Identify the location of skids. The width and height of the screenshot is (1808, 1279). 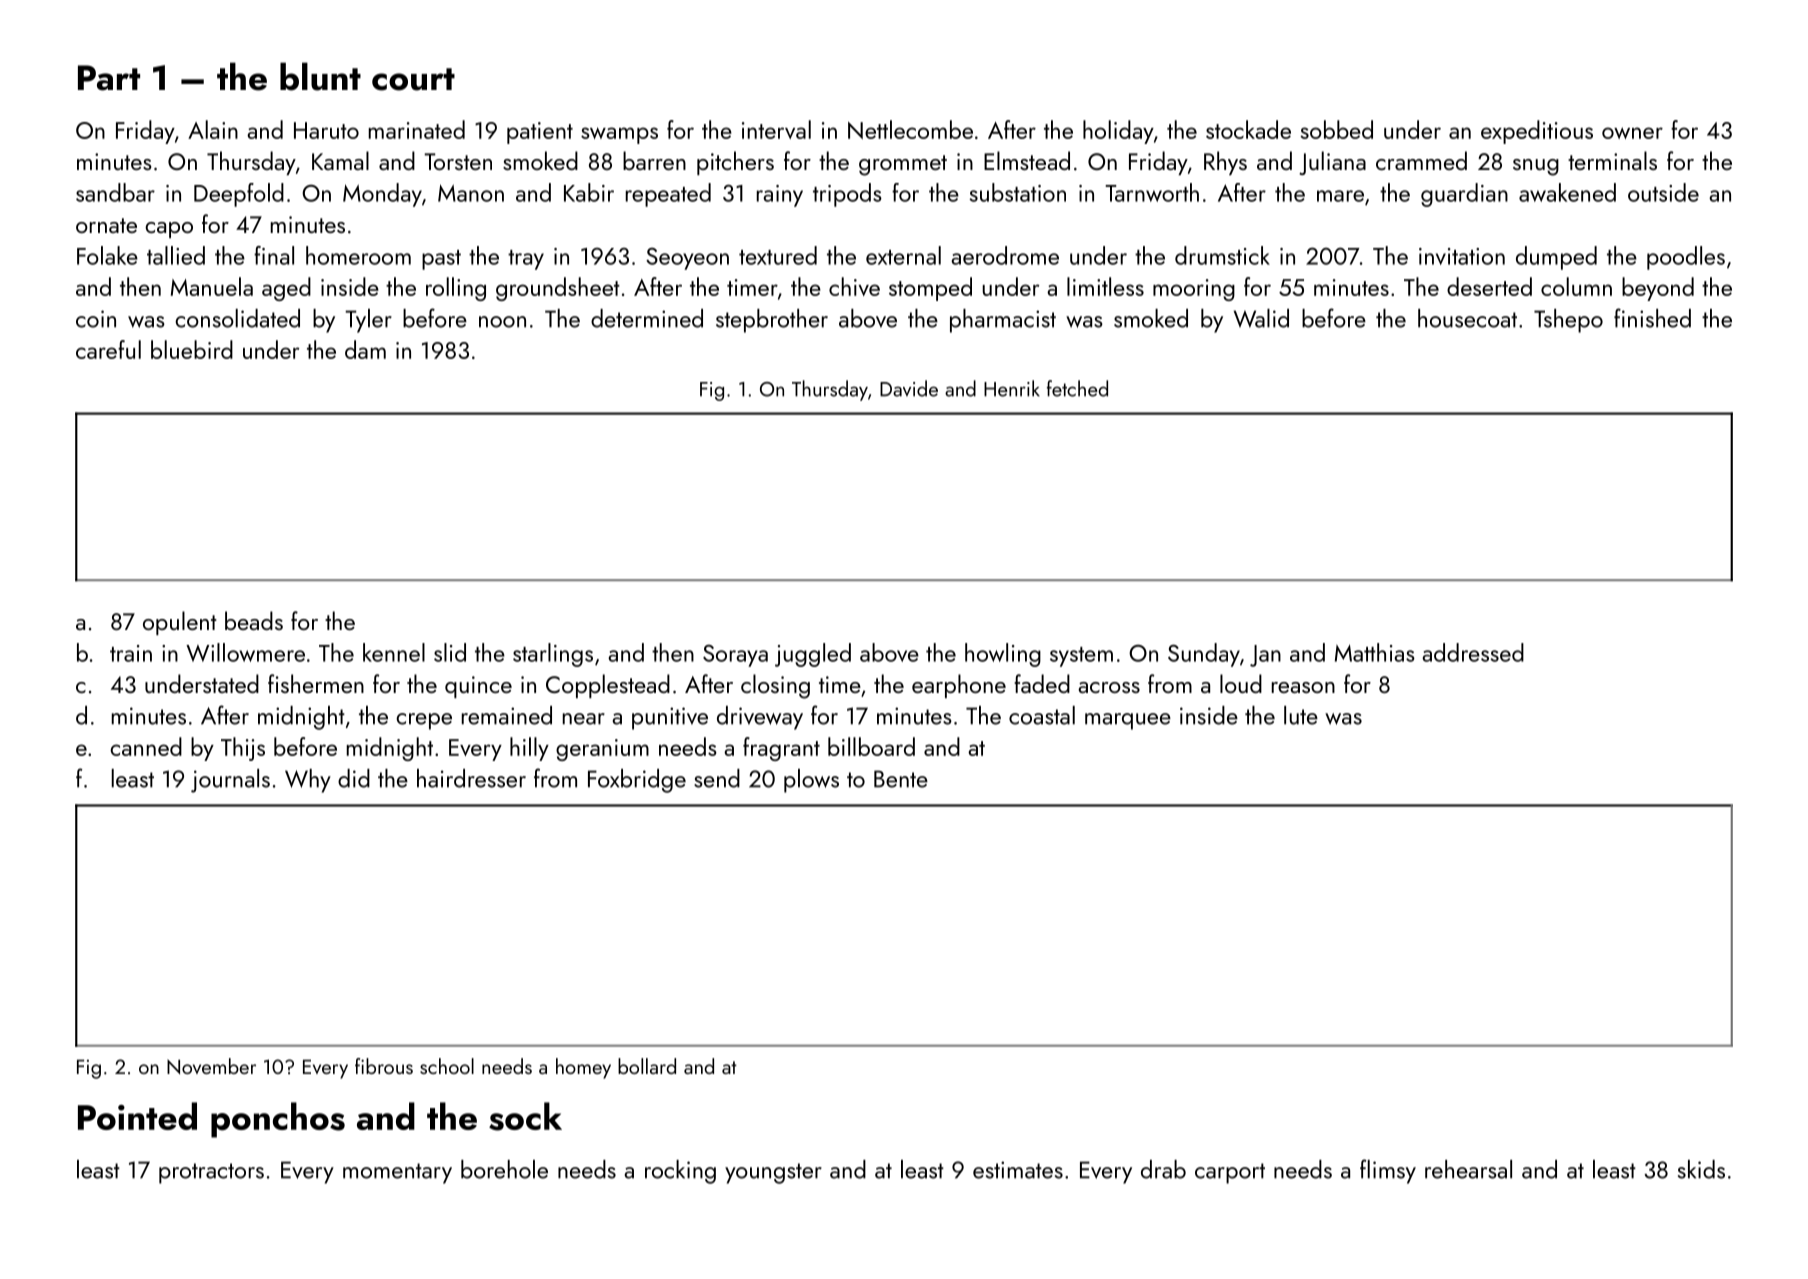
(1701, 1169).
